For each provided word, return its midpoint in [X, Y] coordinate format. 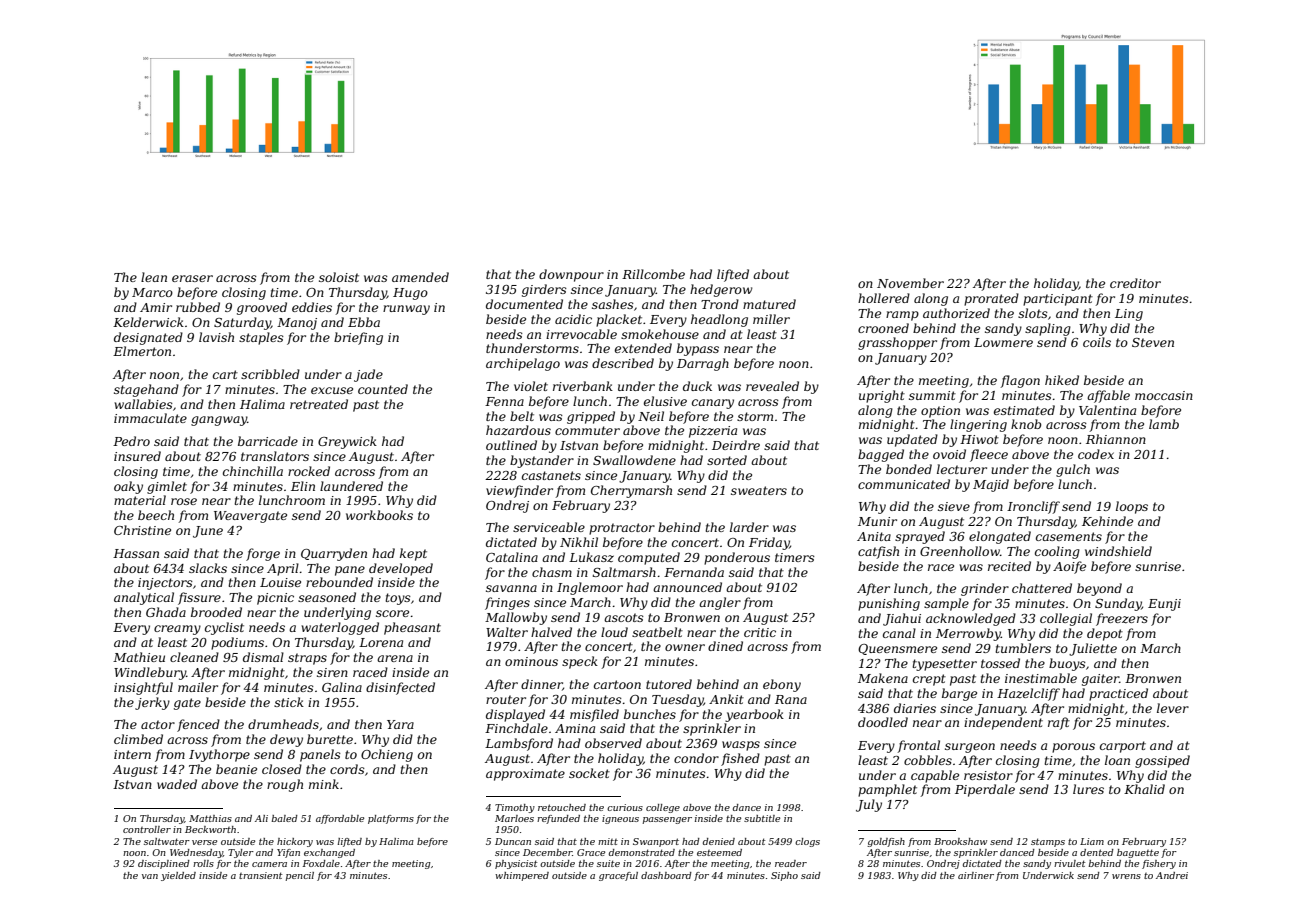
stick [289, 702]
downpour [571, 275]
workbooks [379, 515]
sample [946, 604]
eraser [192, 278]
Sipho [784, 876]
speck [580, 662]
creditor [1135, 283]
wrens [1126, 876]
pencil [299, 876]
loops [1132, 507]
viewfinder [519, 491]
